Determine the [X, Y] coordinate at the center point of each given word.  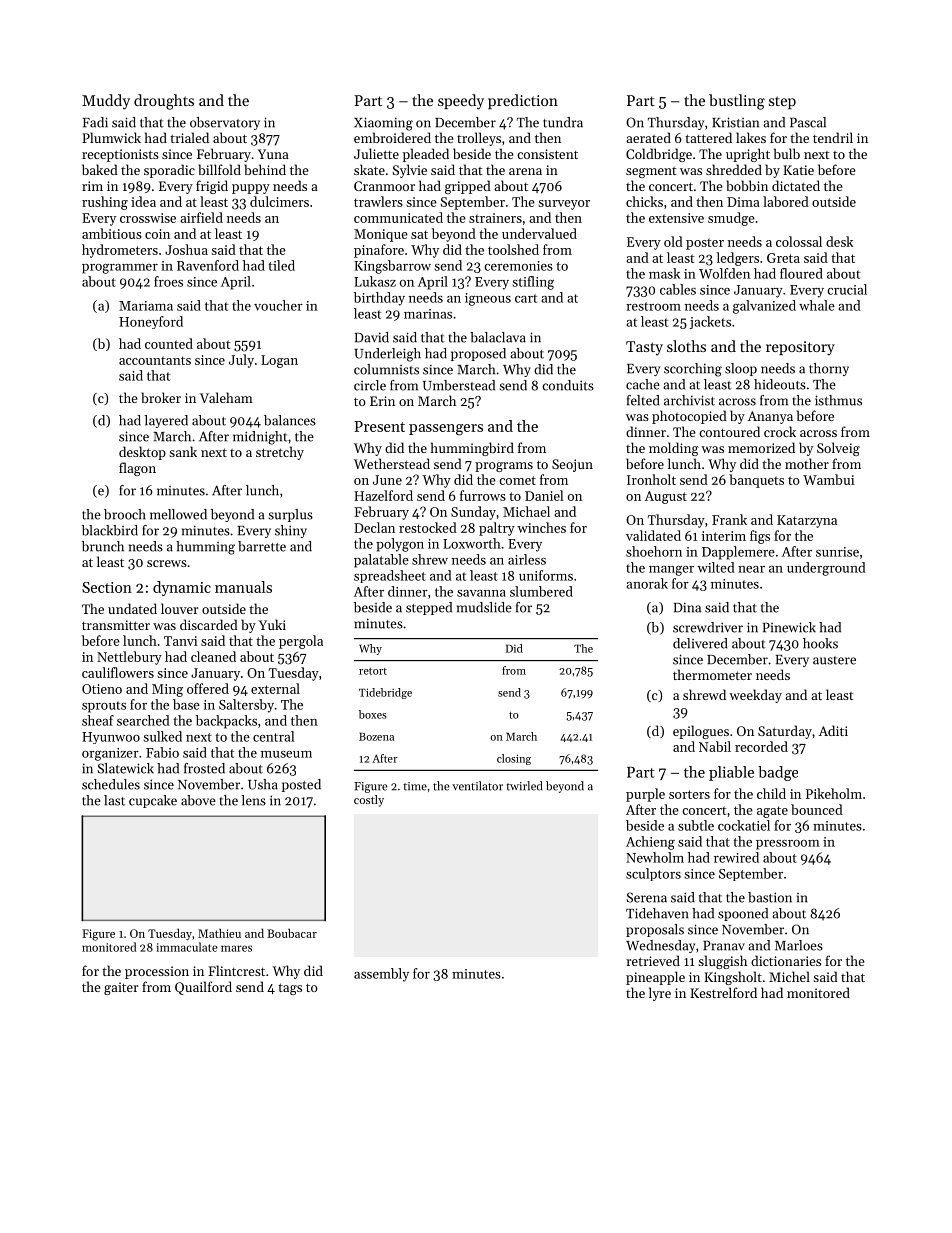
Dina [687, 607]
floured [801, 273]
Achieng [650, 843]
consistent [547, 154]
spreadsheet [390, 576]
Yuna [273, 154]
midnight [260, 438]
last [114, 800]
